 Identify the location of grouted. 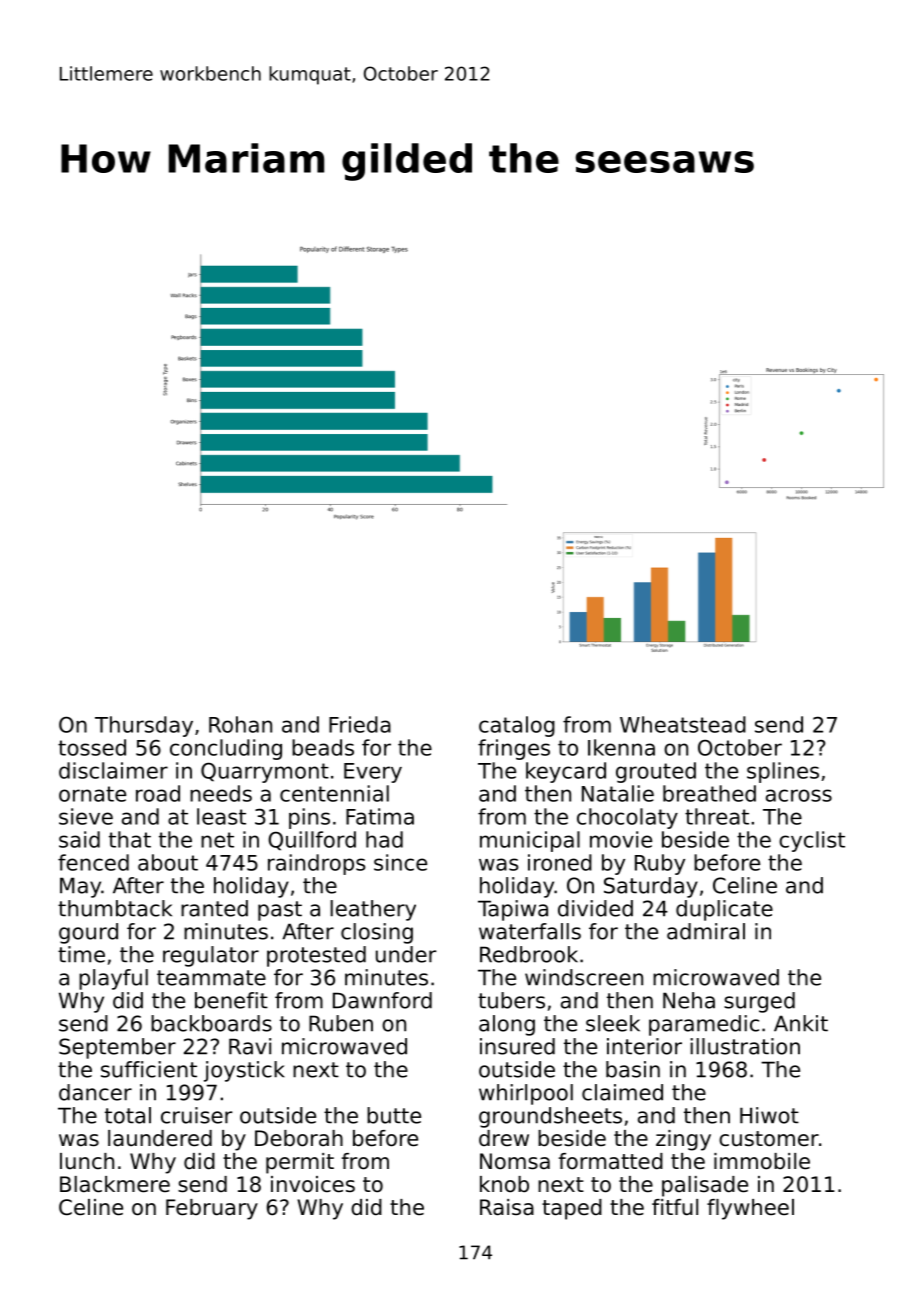
(656, 772).
